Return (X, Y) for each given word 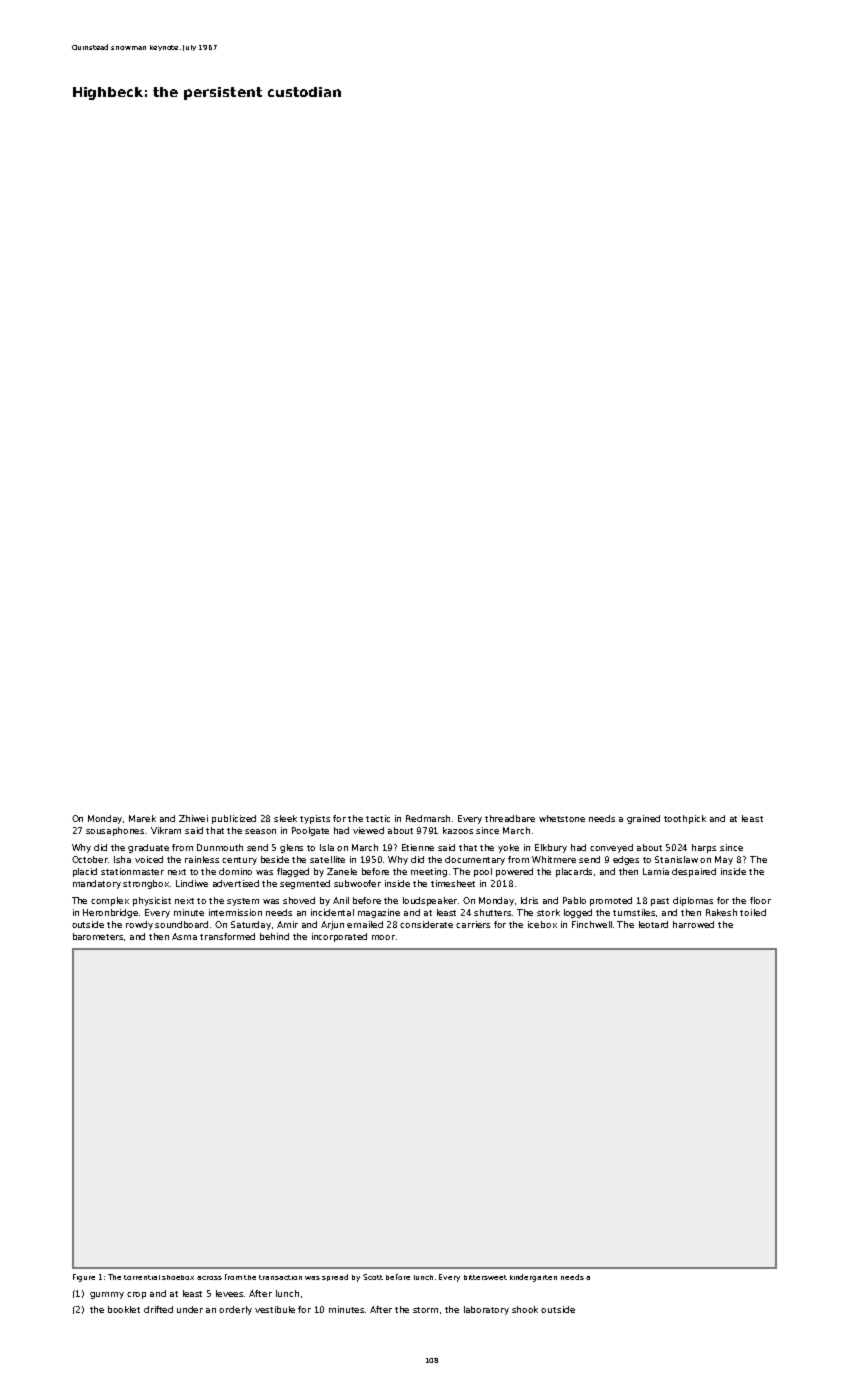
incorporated (339, 937)
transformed (227, 936)
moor (383, 937)
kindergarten (533, 1278)
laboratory (486, 1310)
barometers (99, 937)
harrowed (693, 924)
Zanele (342, 871)
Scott (373, 1277)
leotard (653, 924)
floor (760, 900)
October (90, 859)
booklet (124, 1309)
